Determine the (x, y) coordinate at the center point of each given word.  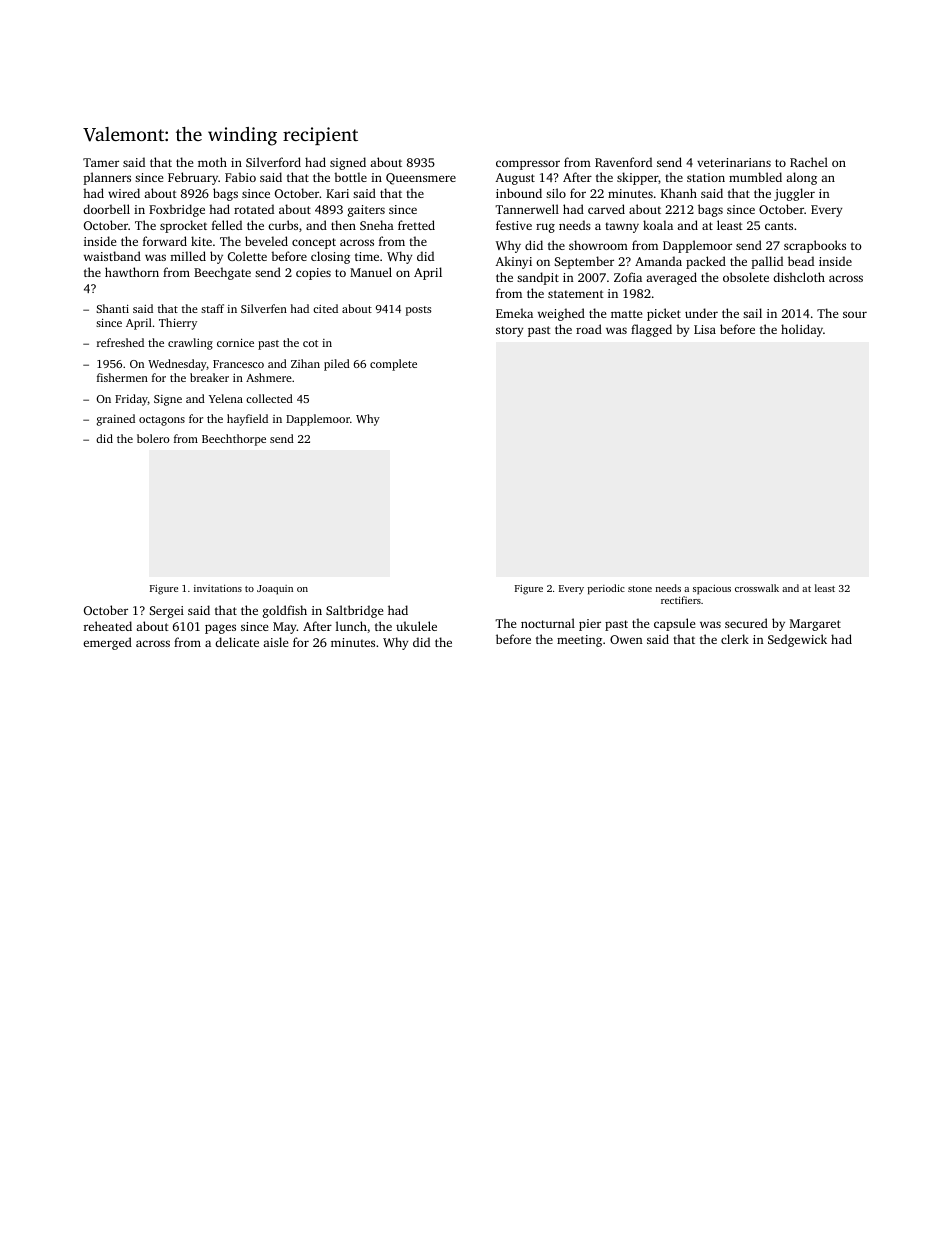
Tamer (101, 162)
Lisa (705, 329)
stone (640, 589)
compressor (528, 165)
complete (393, 365)
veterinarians (734, 162)
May (285, 628)
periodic (606, 589)
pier (590, 625)
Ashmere (269, 377)
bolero (153, 438)
